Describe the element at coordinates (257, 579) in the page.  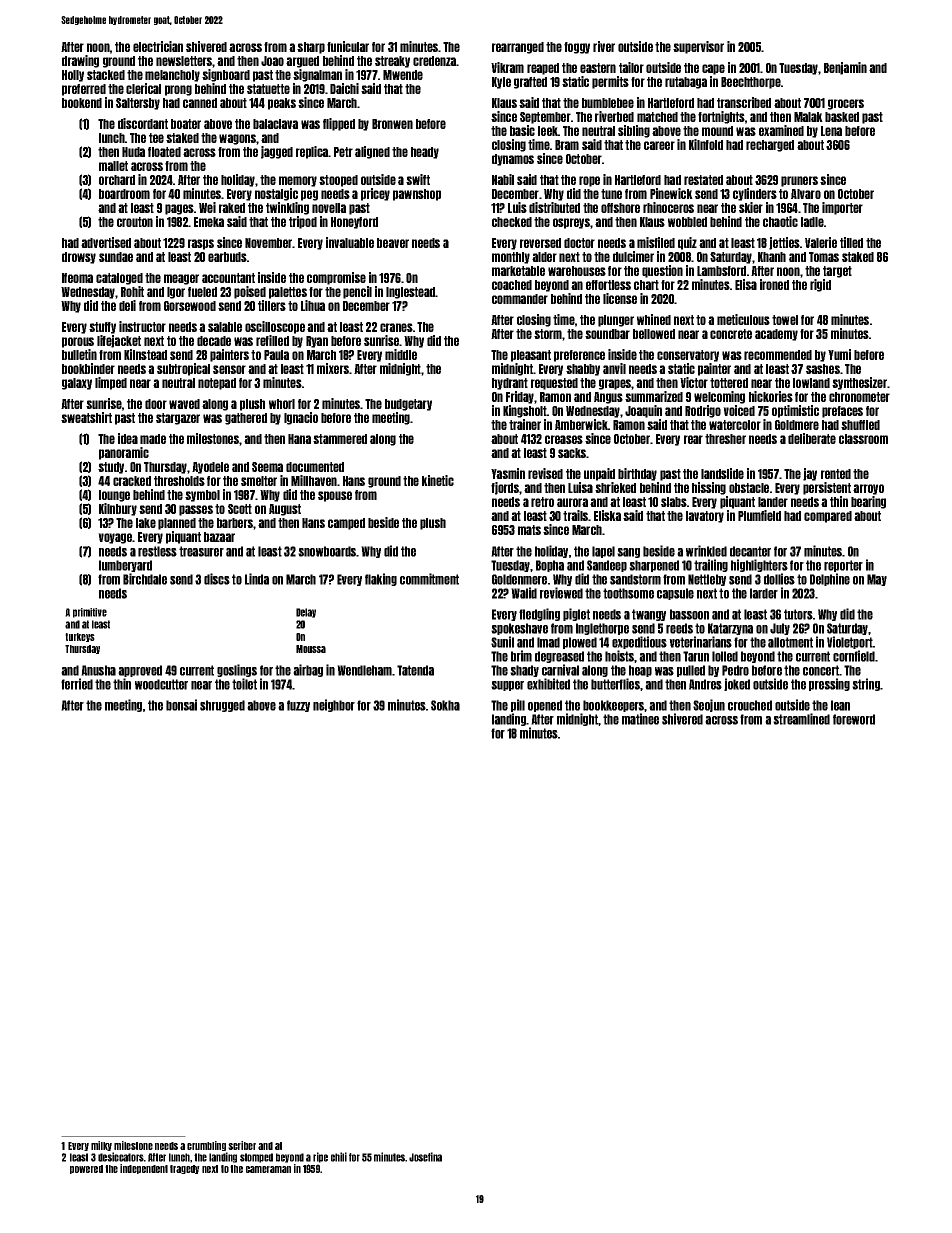
I see `Linda` at that location.
